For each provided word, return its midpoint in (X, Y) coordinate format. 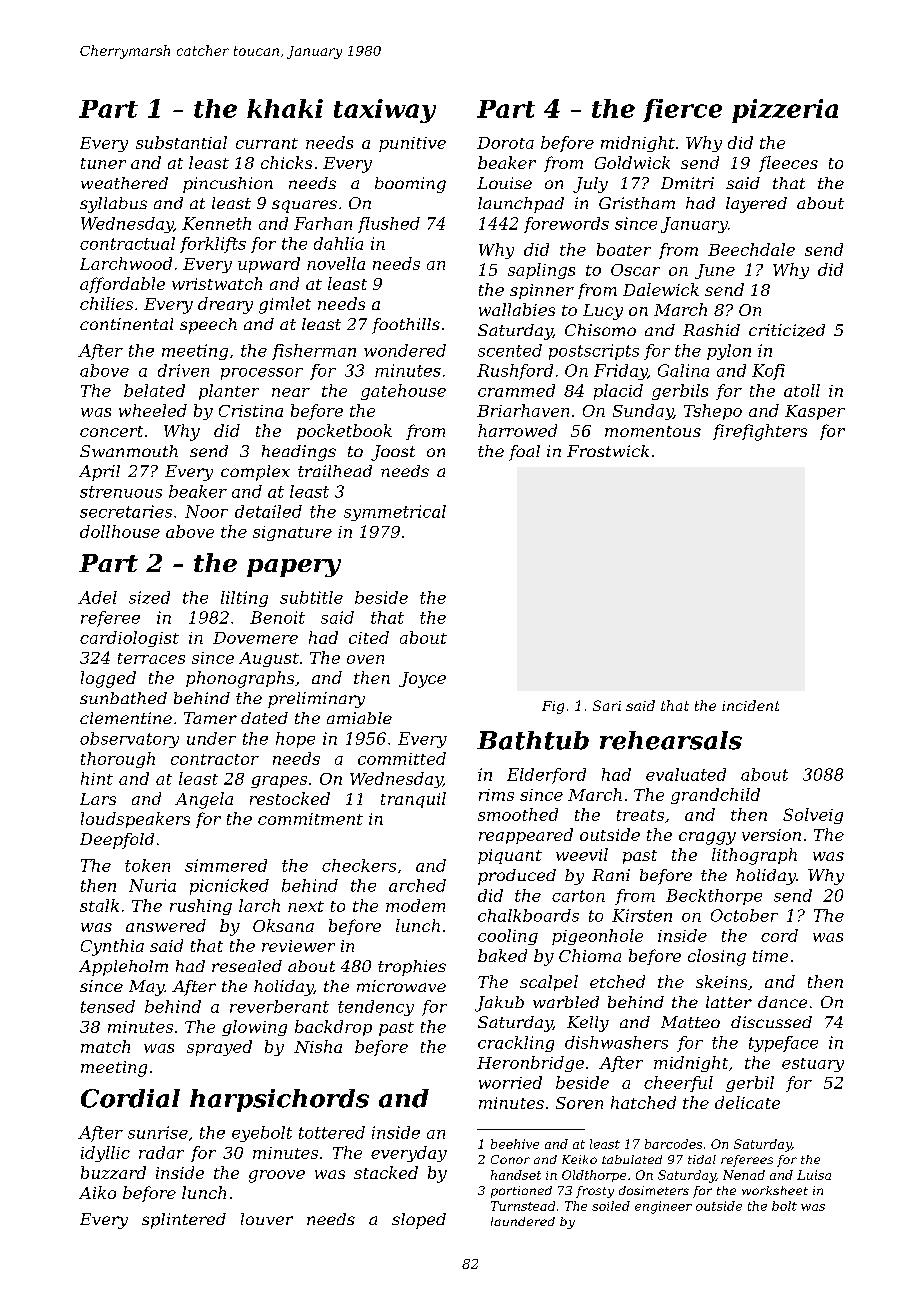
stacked (386, 1172)
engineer (663, 1207)
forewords (566, 225)
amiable (359, 718)
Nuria (152, 885)
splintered (184, 1221)
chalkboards (528, 915)
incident (750, 705)
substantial (181, 142)
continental (126, 324)
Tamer (210, 718)
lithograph (754, 856)
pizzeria (785, 111)
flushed (389, 225)
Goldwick (632, 162)
